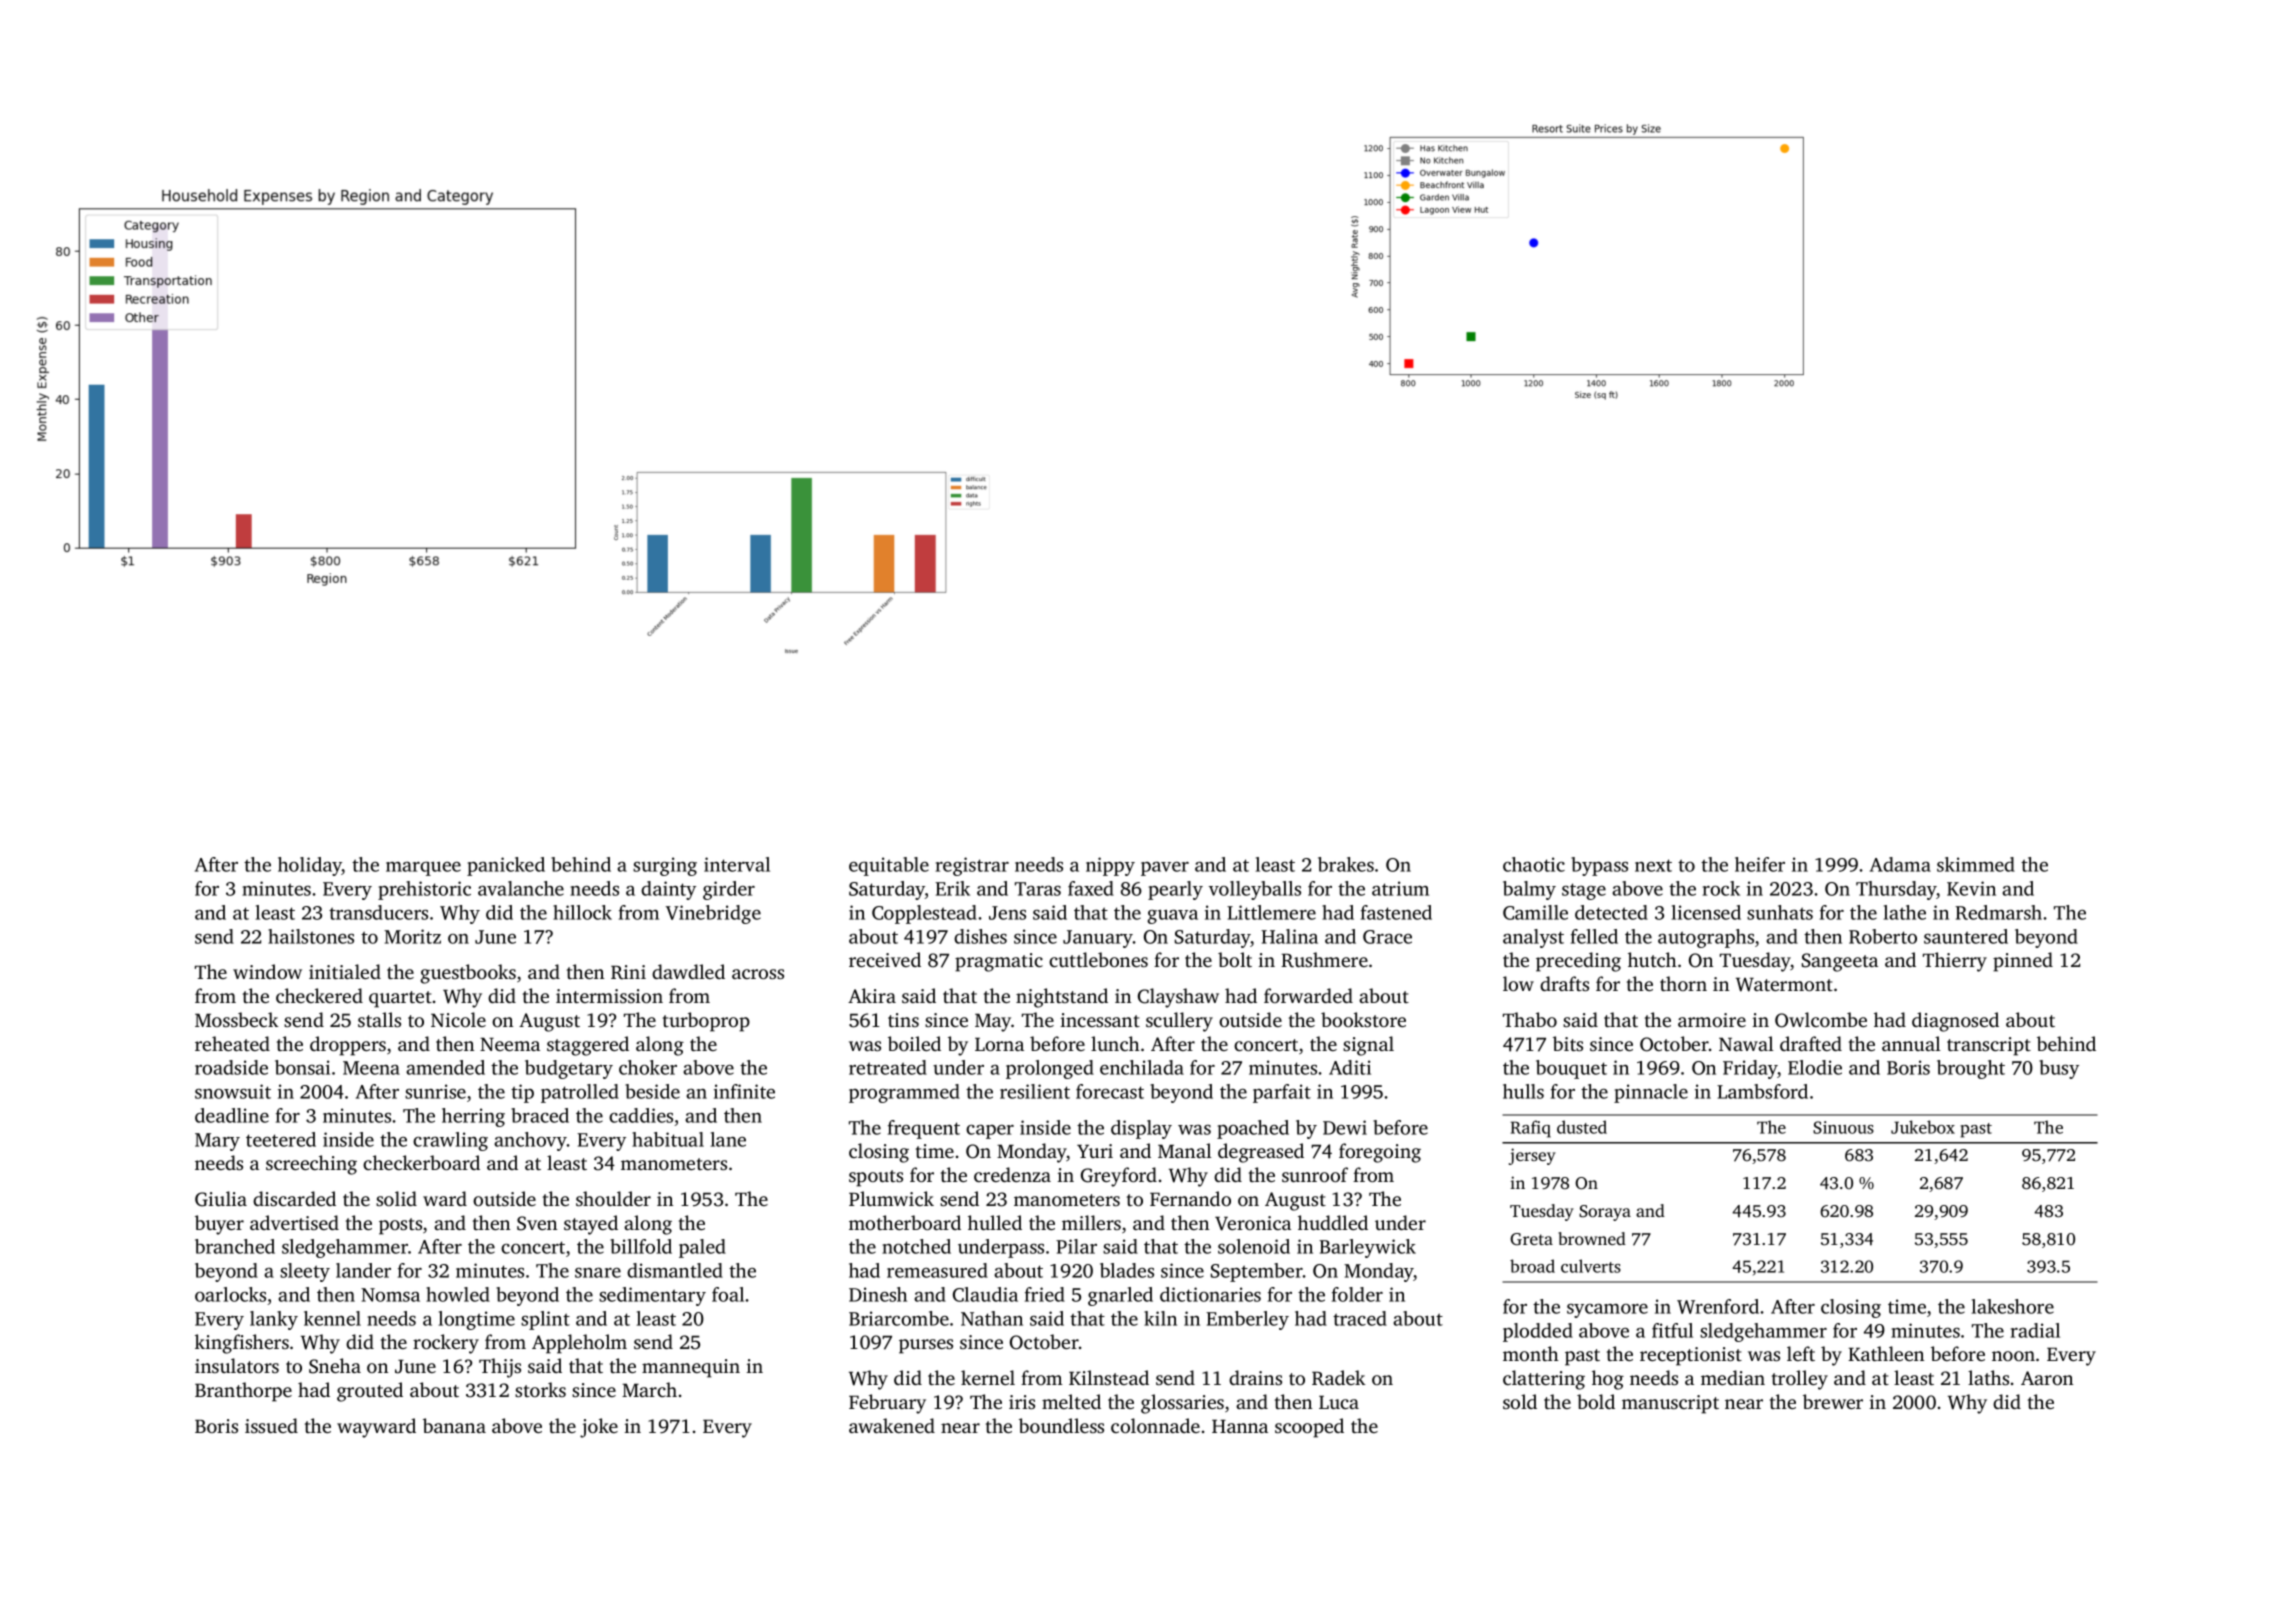 Image resolution: width=2292 pixels, height=1620 pixels. Describe the element at coordinates (1254, 1246) in the document. I see `solenoid` at that location.
